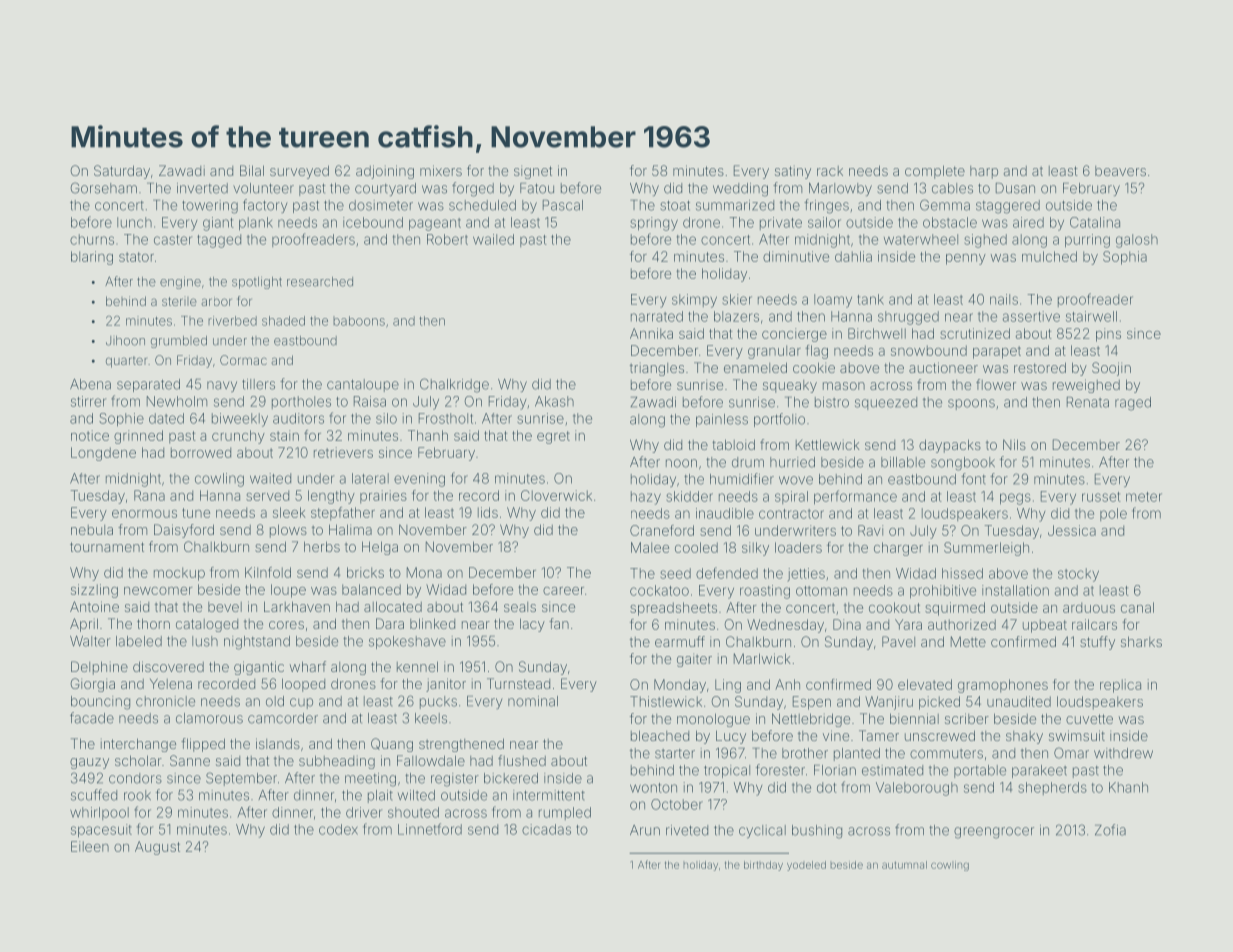 The height and width of the screenshot is (952, 1233). What do you see at coordinates (984, 172) in the screenshot?
I see `harp` at bounding box center [984, 172].
